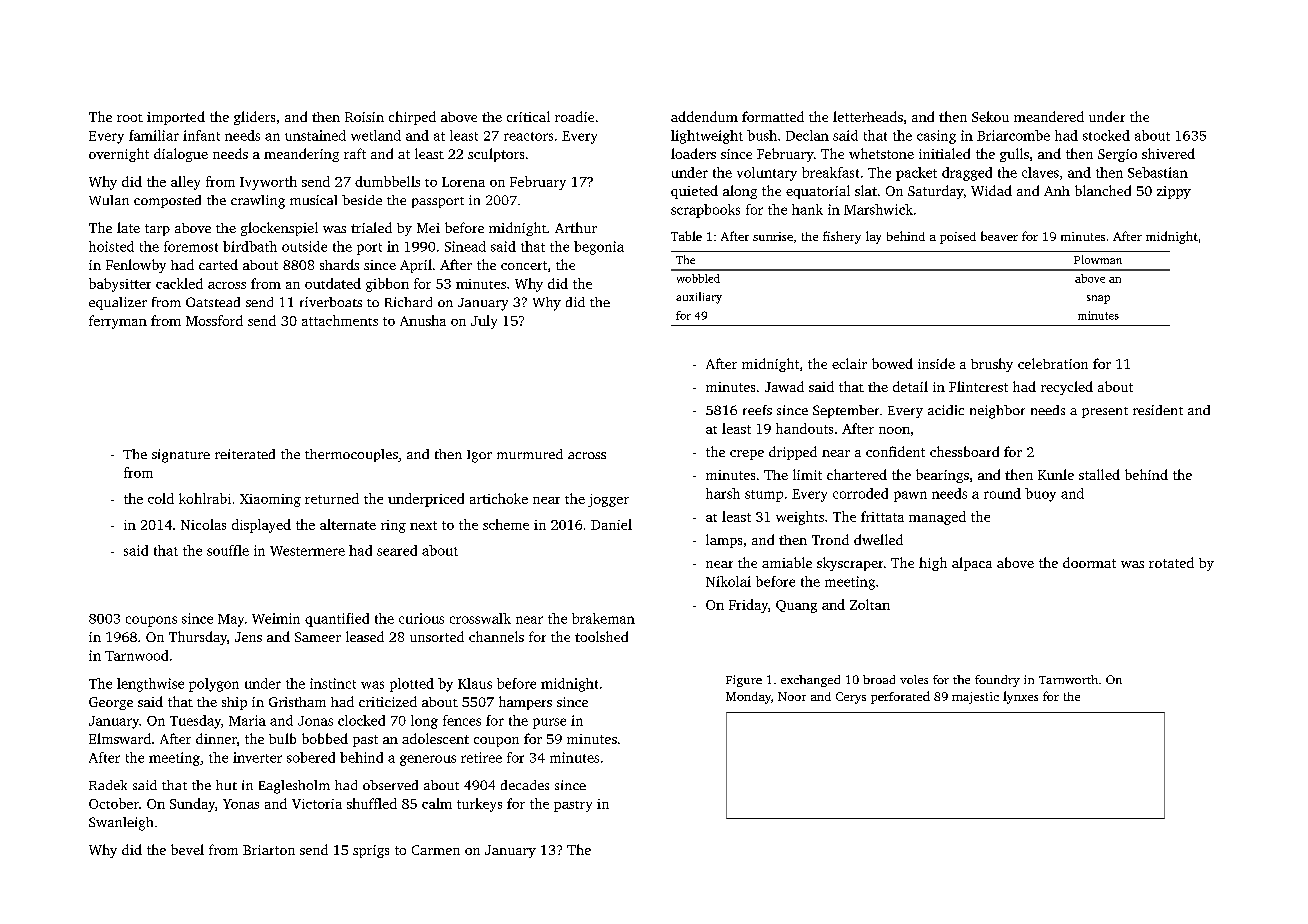 Image resolution: width=1308 pixels, height=924 pixels. What do you see at coordinates (773, 116) in the page?
I see `formatted` at bounding box center [773, 116].
